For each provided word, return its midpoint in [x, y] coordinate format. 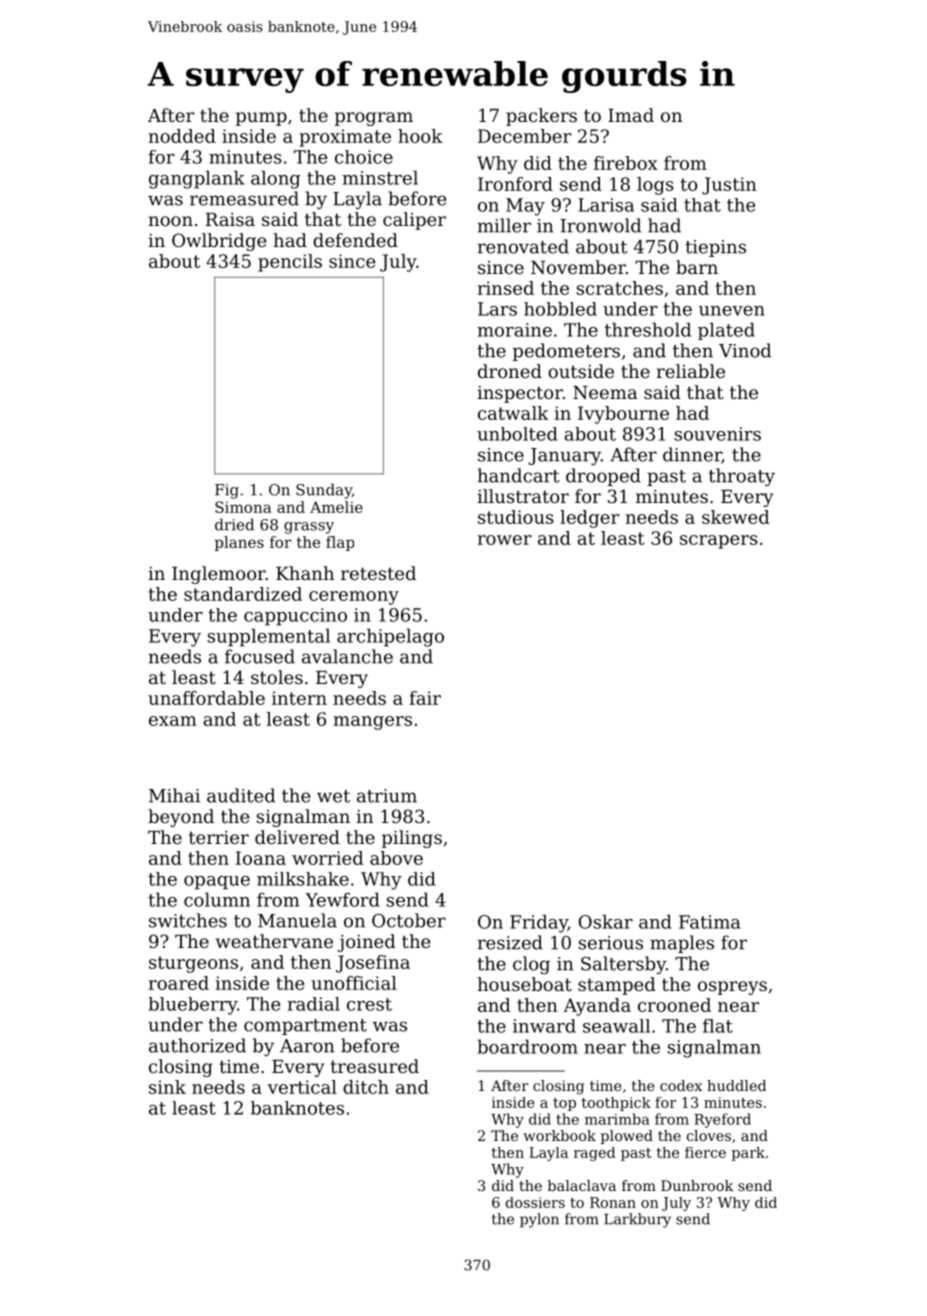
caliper [414, 221]
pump [261, 119]
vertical [302, 1087]
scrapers [719, 542]
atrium [387, 796]
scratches [620, 288]
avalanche [347, 656]
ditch [366, 1087]
